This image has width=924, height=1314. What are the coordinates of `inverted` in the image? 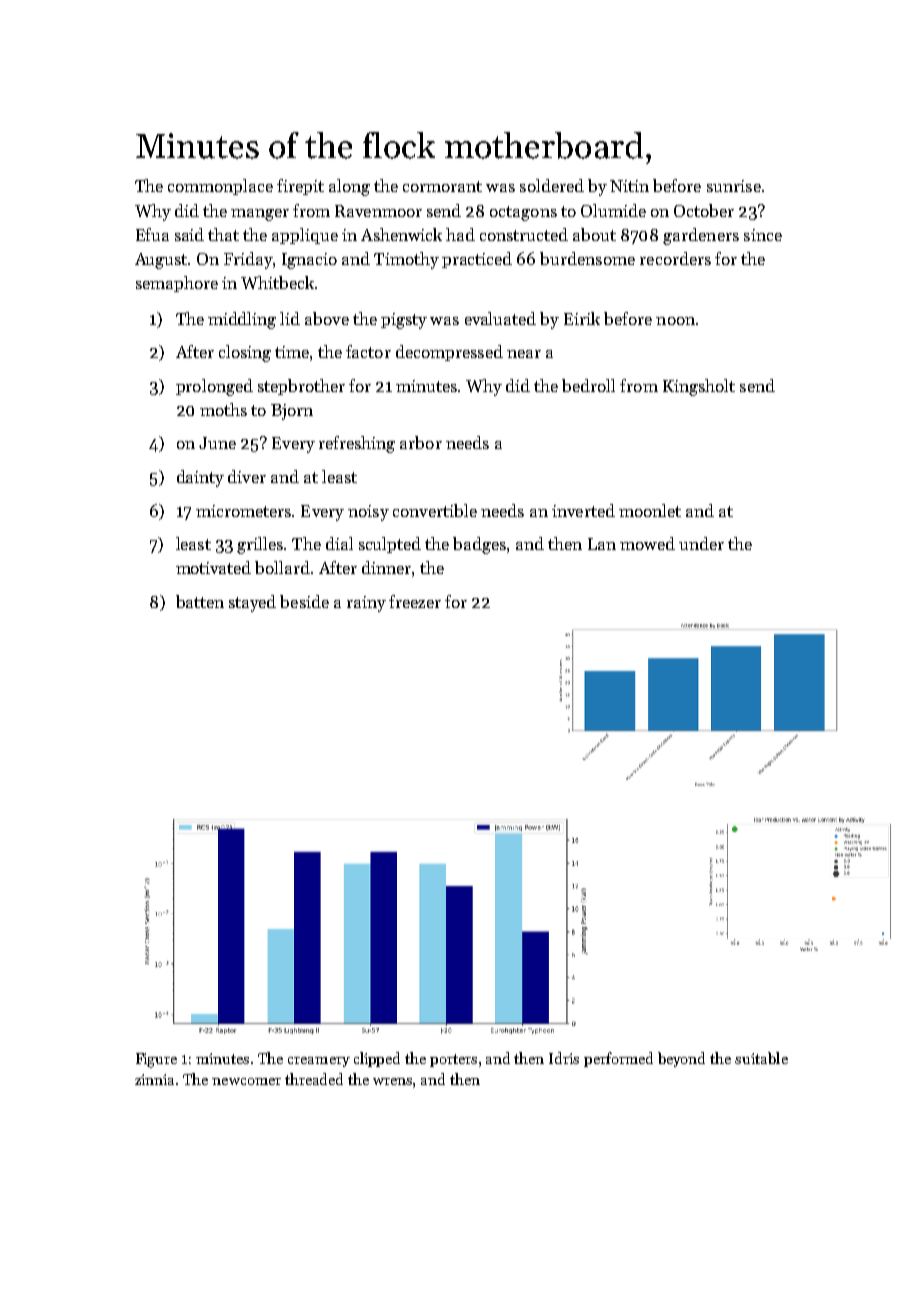 It's located at (583, 510).
